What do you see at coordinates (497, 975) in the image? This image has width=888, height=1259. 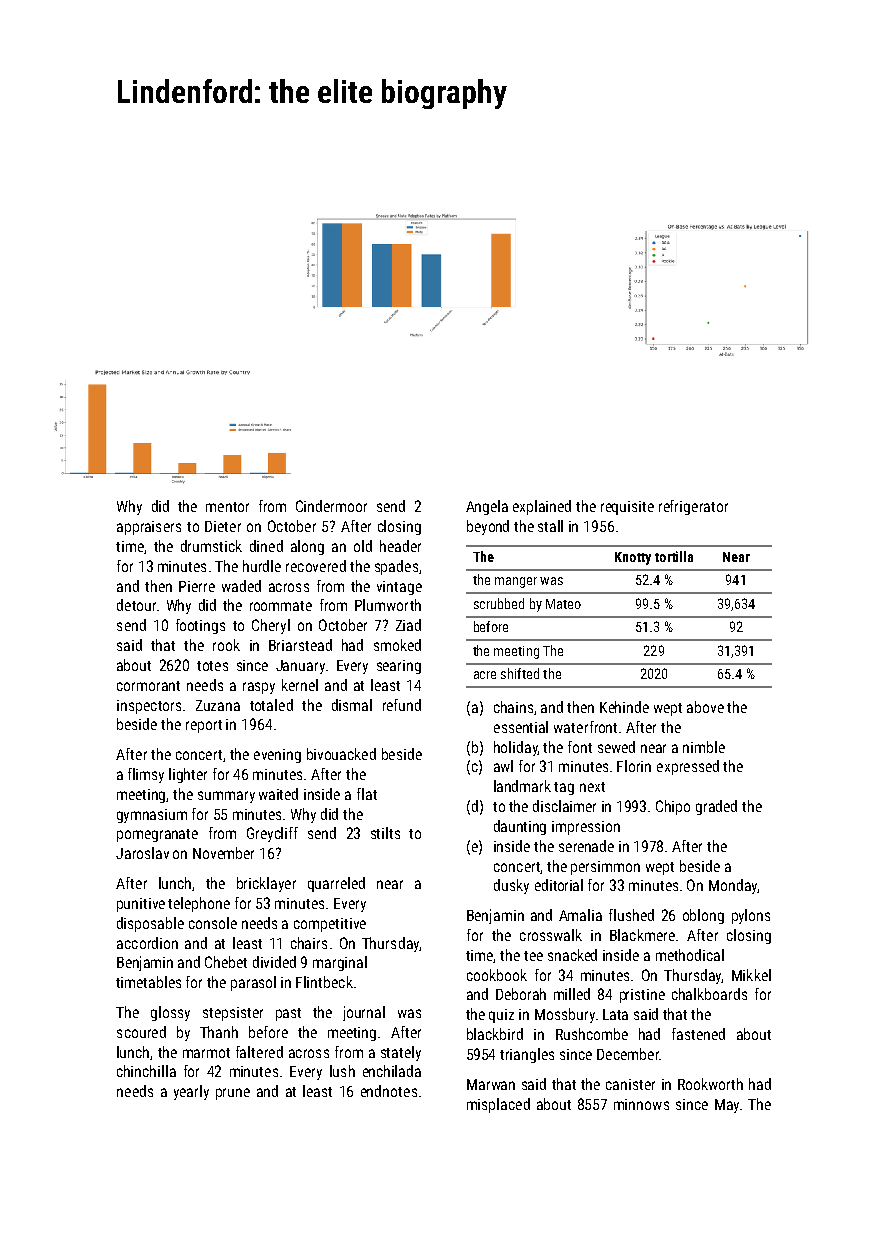 I see `cookbook` at bounding box center [497, 975].
